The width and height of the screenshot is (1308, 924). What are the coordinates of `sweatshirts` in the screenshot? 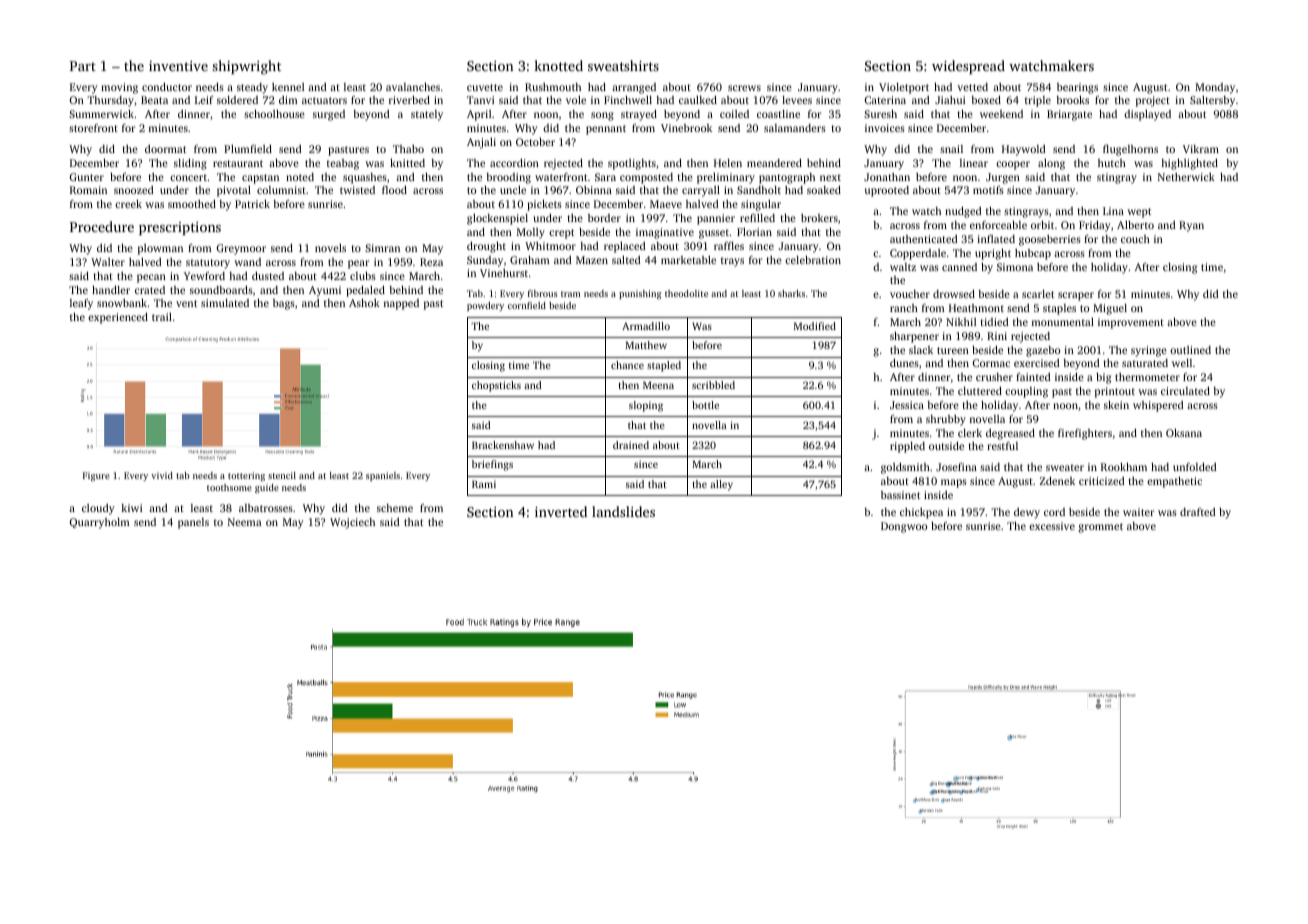 It's located at (623, 65).
